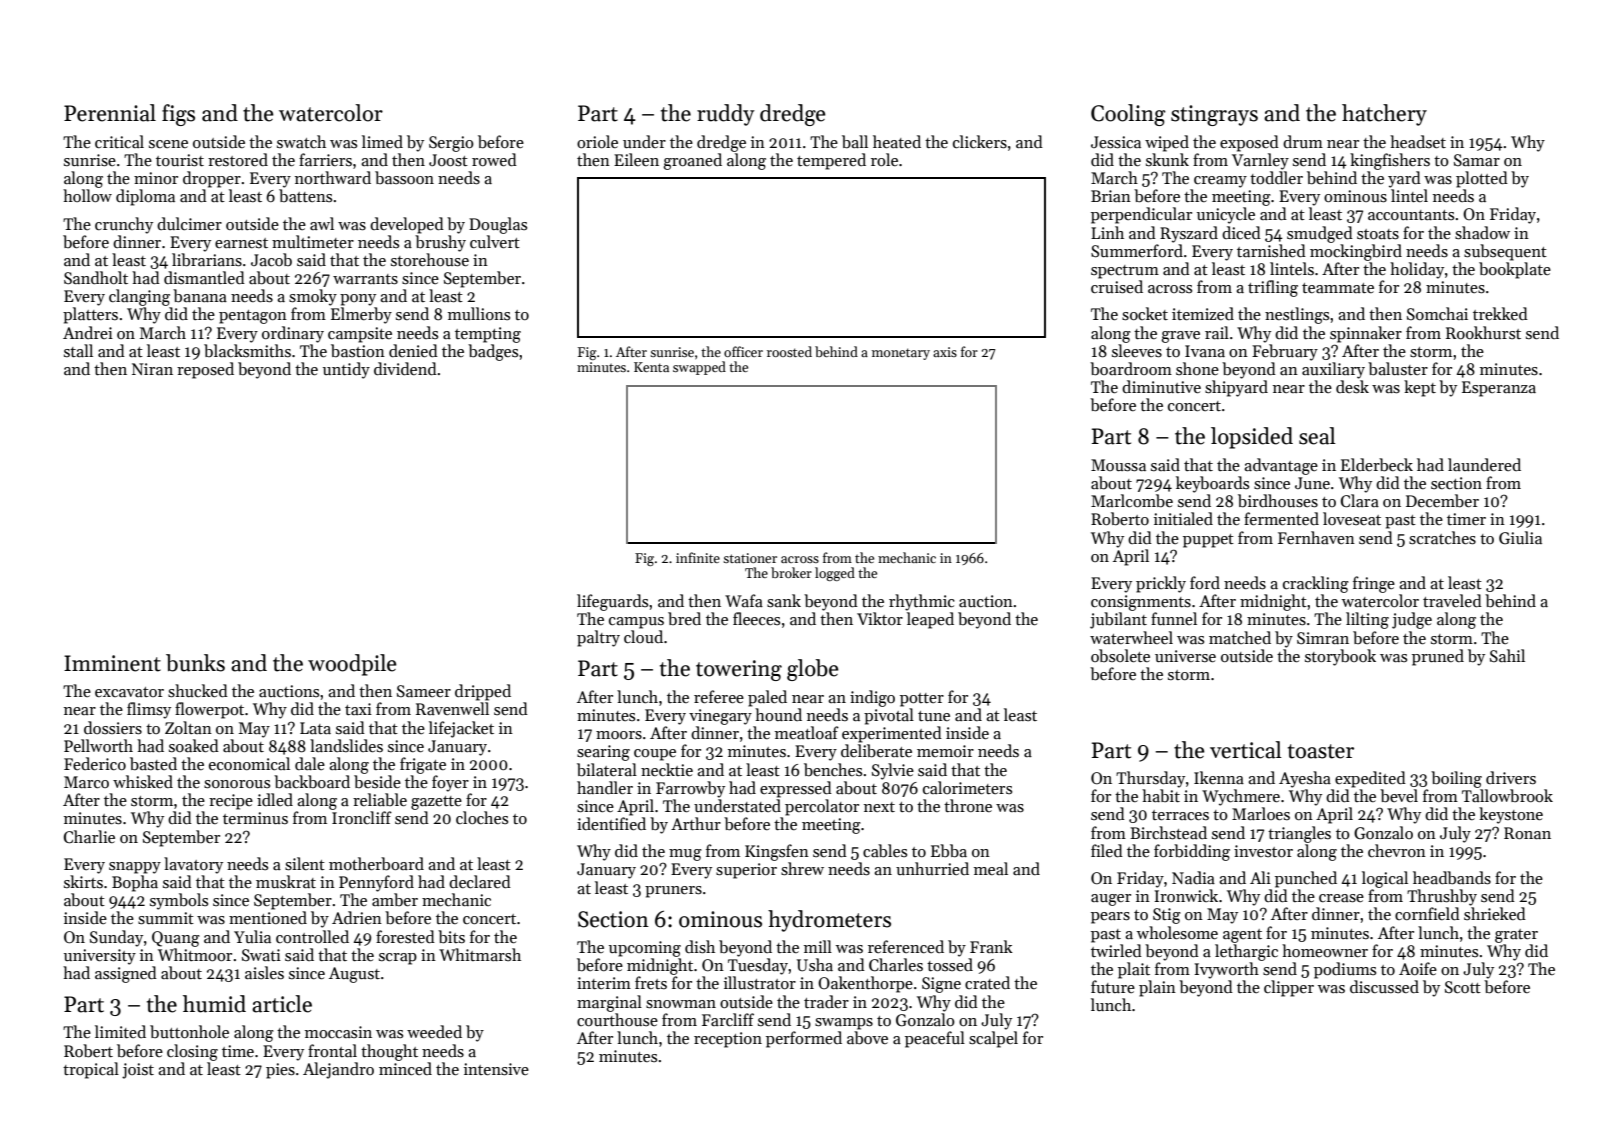  I want to click on next, so click(879, 807).
